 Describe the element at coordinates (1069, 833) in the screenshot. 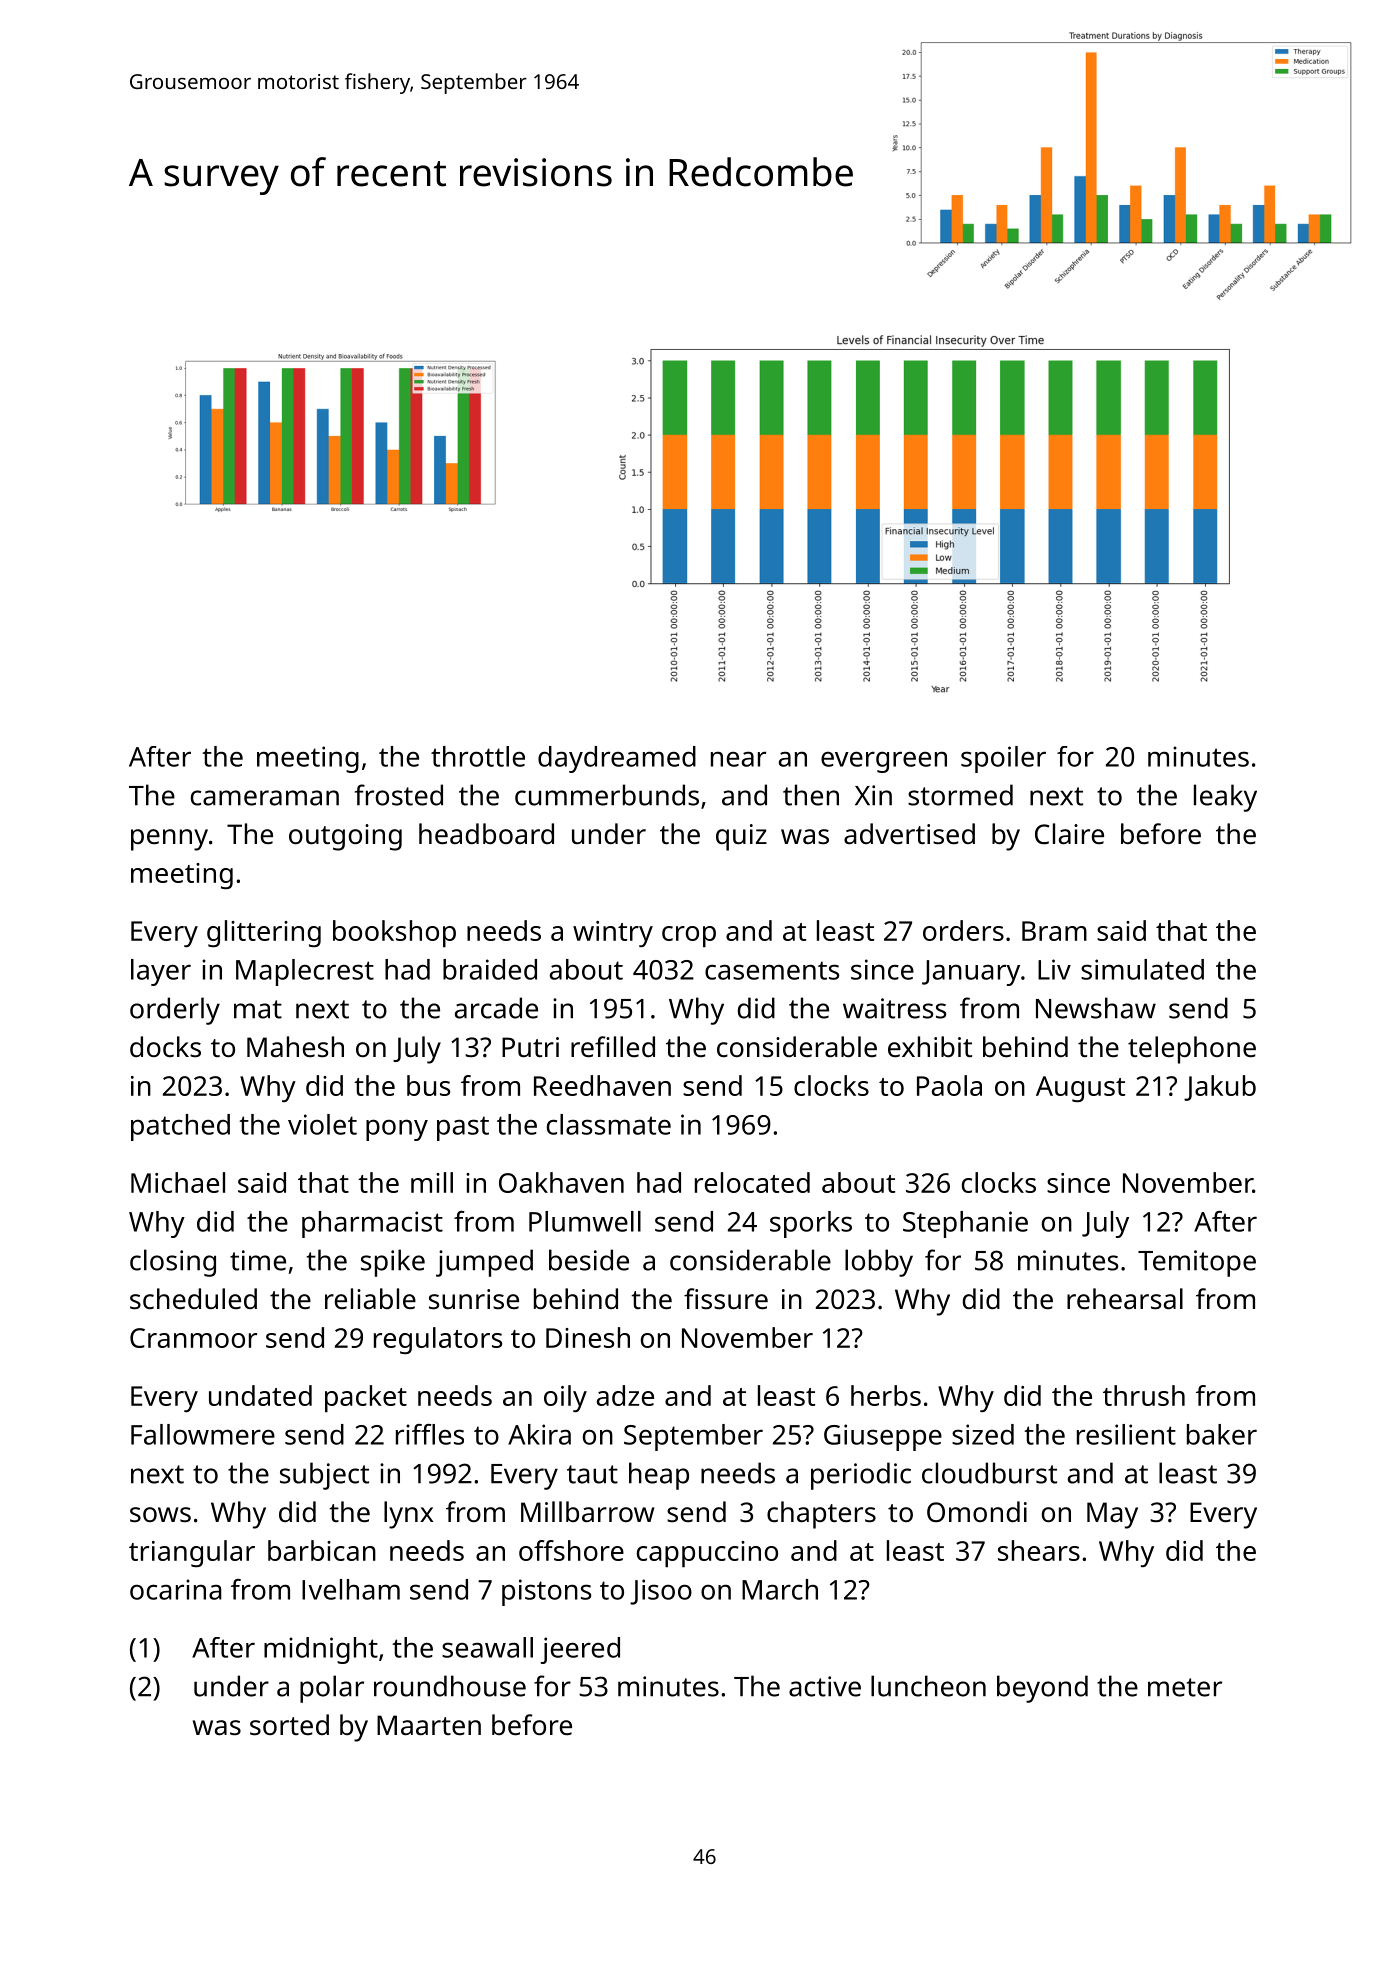

I see `Claire` at that location.
